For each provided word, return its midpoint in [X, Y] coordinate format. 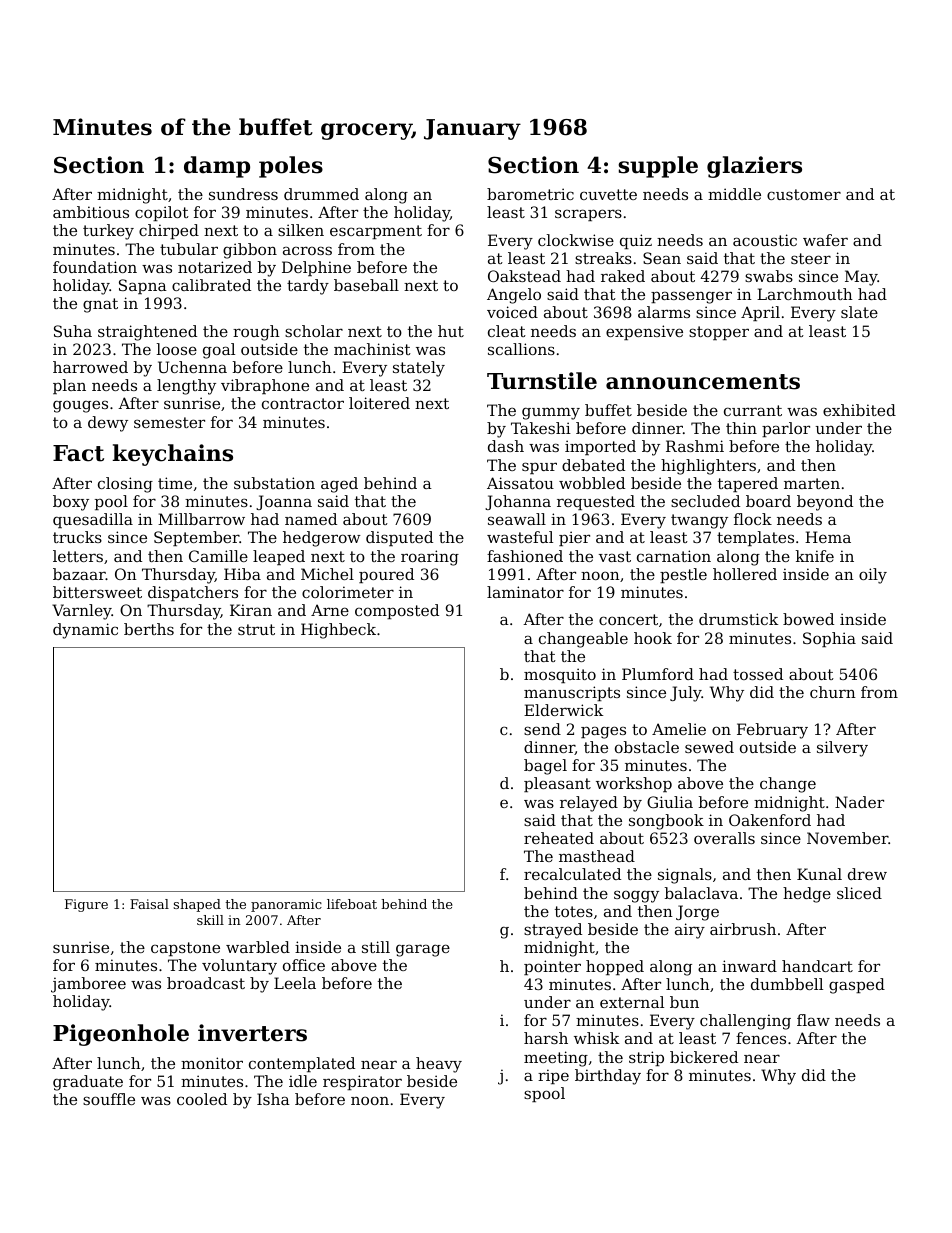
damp [217, 167]
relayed [589, 804]
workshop [634, 784]
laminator [525, 592]
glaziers [754, 167]
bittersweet [97, 592]
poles [291, 167]
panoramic [286, 905]
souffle [109, 1099]
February [772, 731]
